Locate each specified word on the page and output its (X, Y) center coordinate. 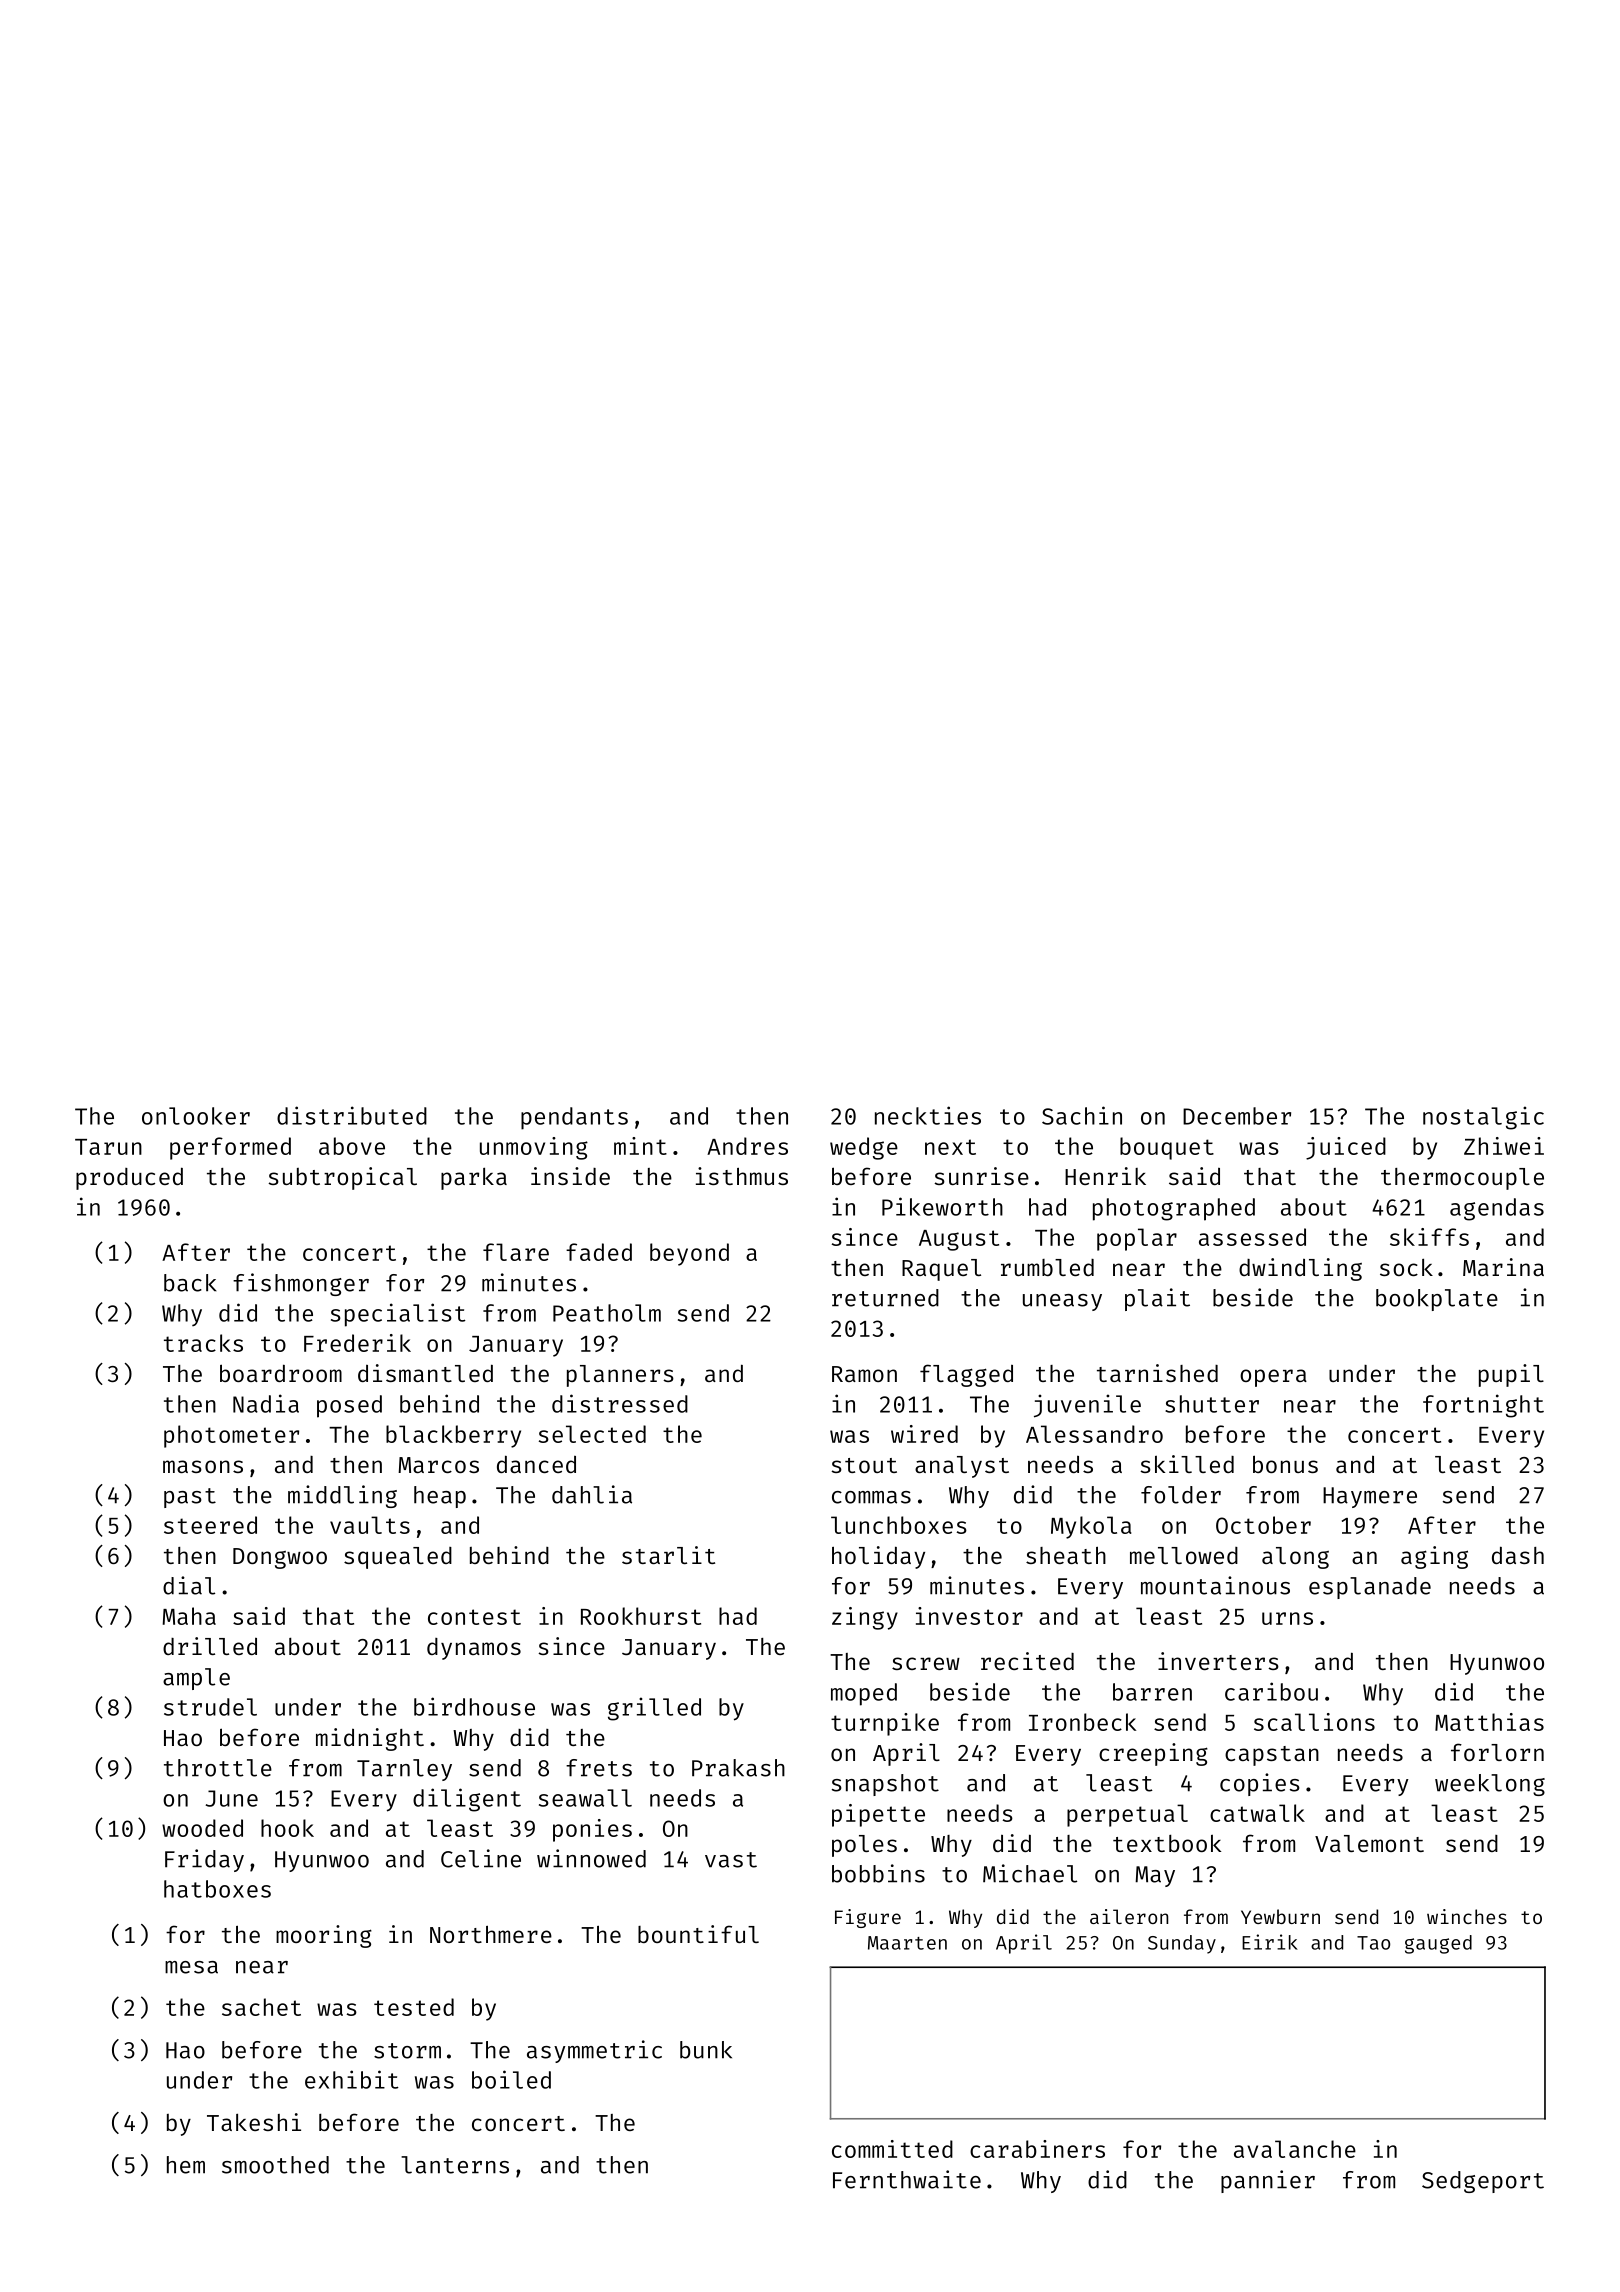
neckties (928, 1115)
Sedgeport (1483, 2182)
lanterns (455, 2165)
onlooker (196, 1116)
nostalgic (1483, 1118)
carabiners (1037, 2149)
